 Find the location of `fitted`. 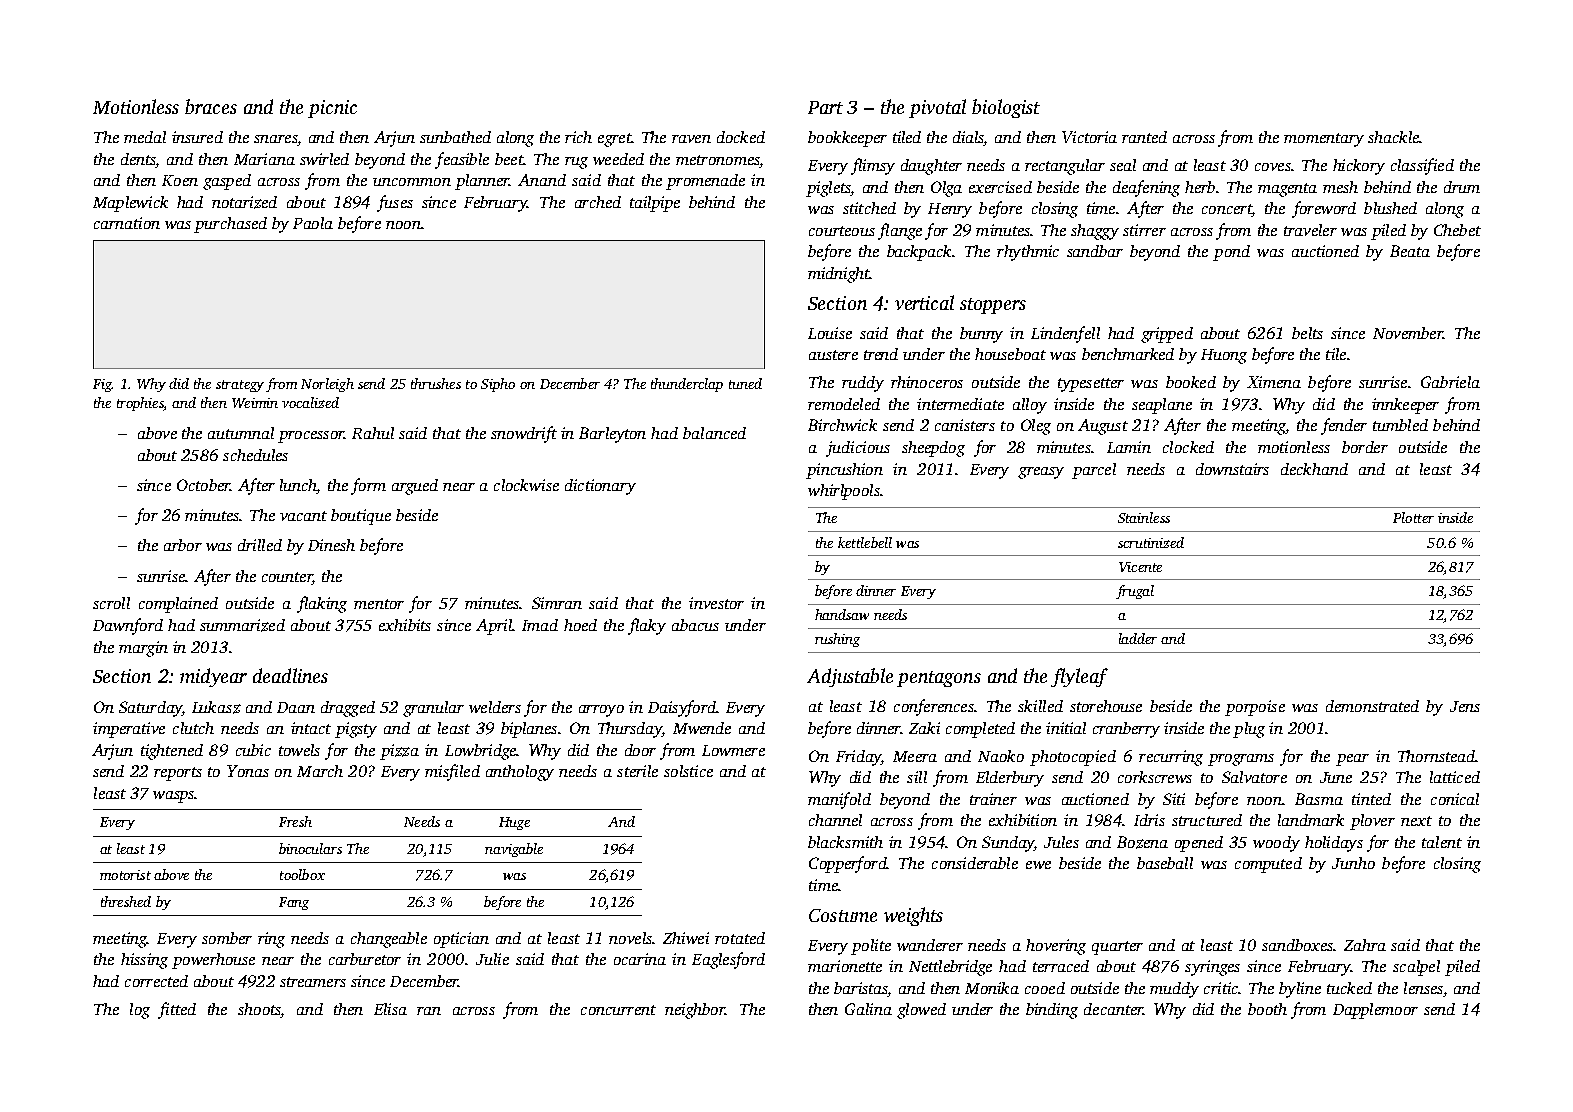

fitted is located at coordinates (177, 1010).
